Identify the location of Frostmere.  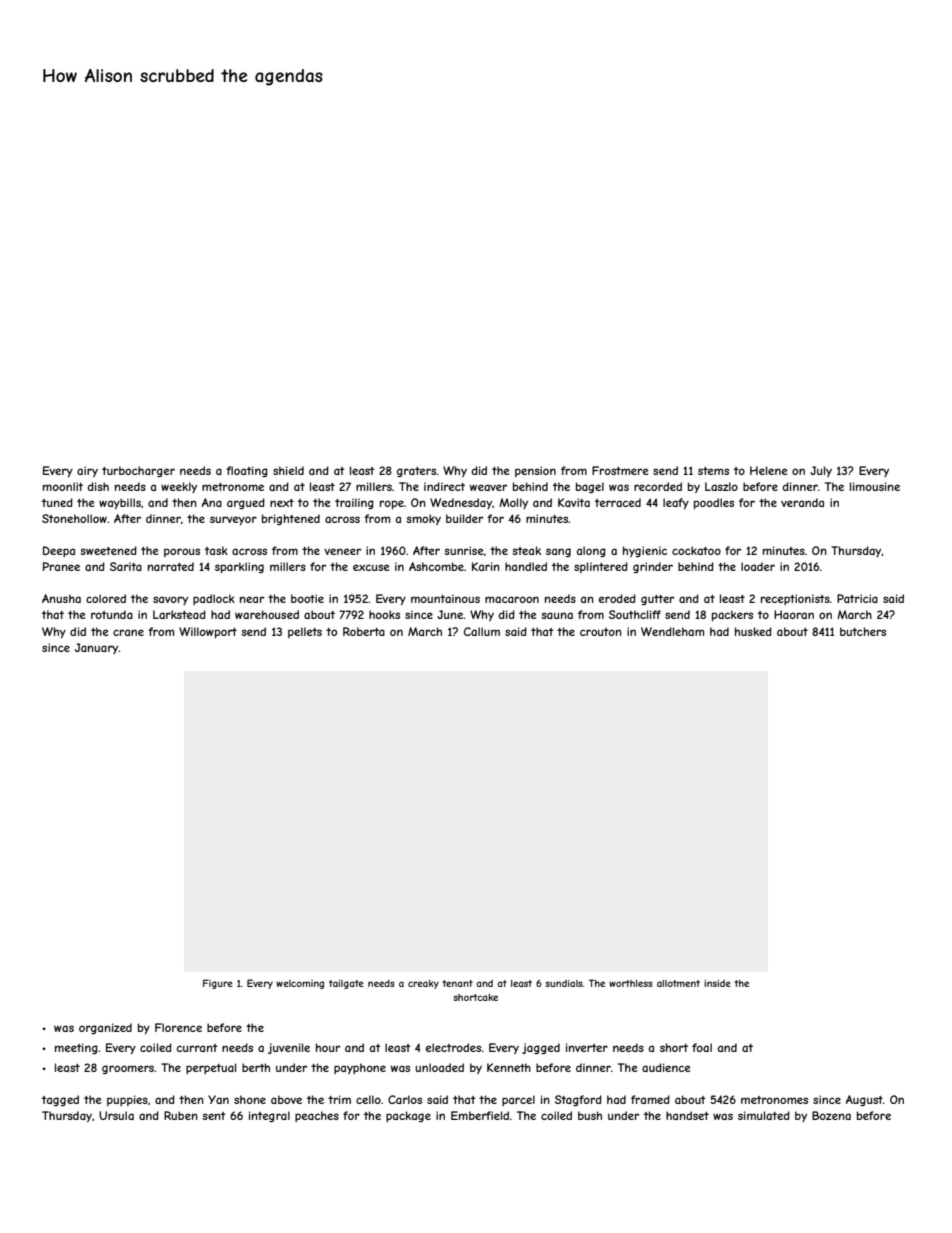
(620, 470).
